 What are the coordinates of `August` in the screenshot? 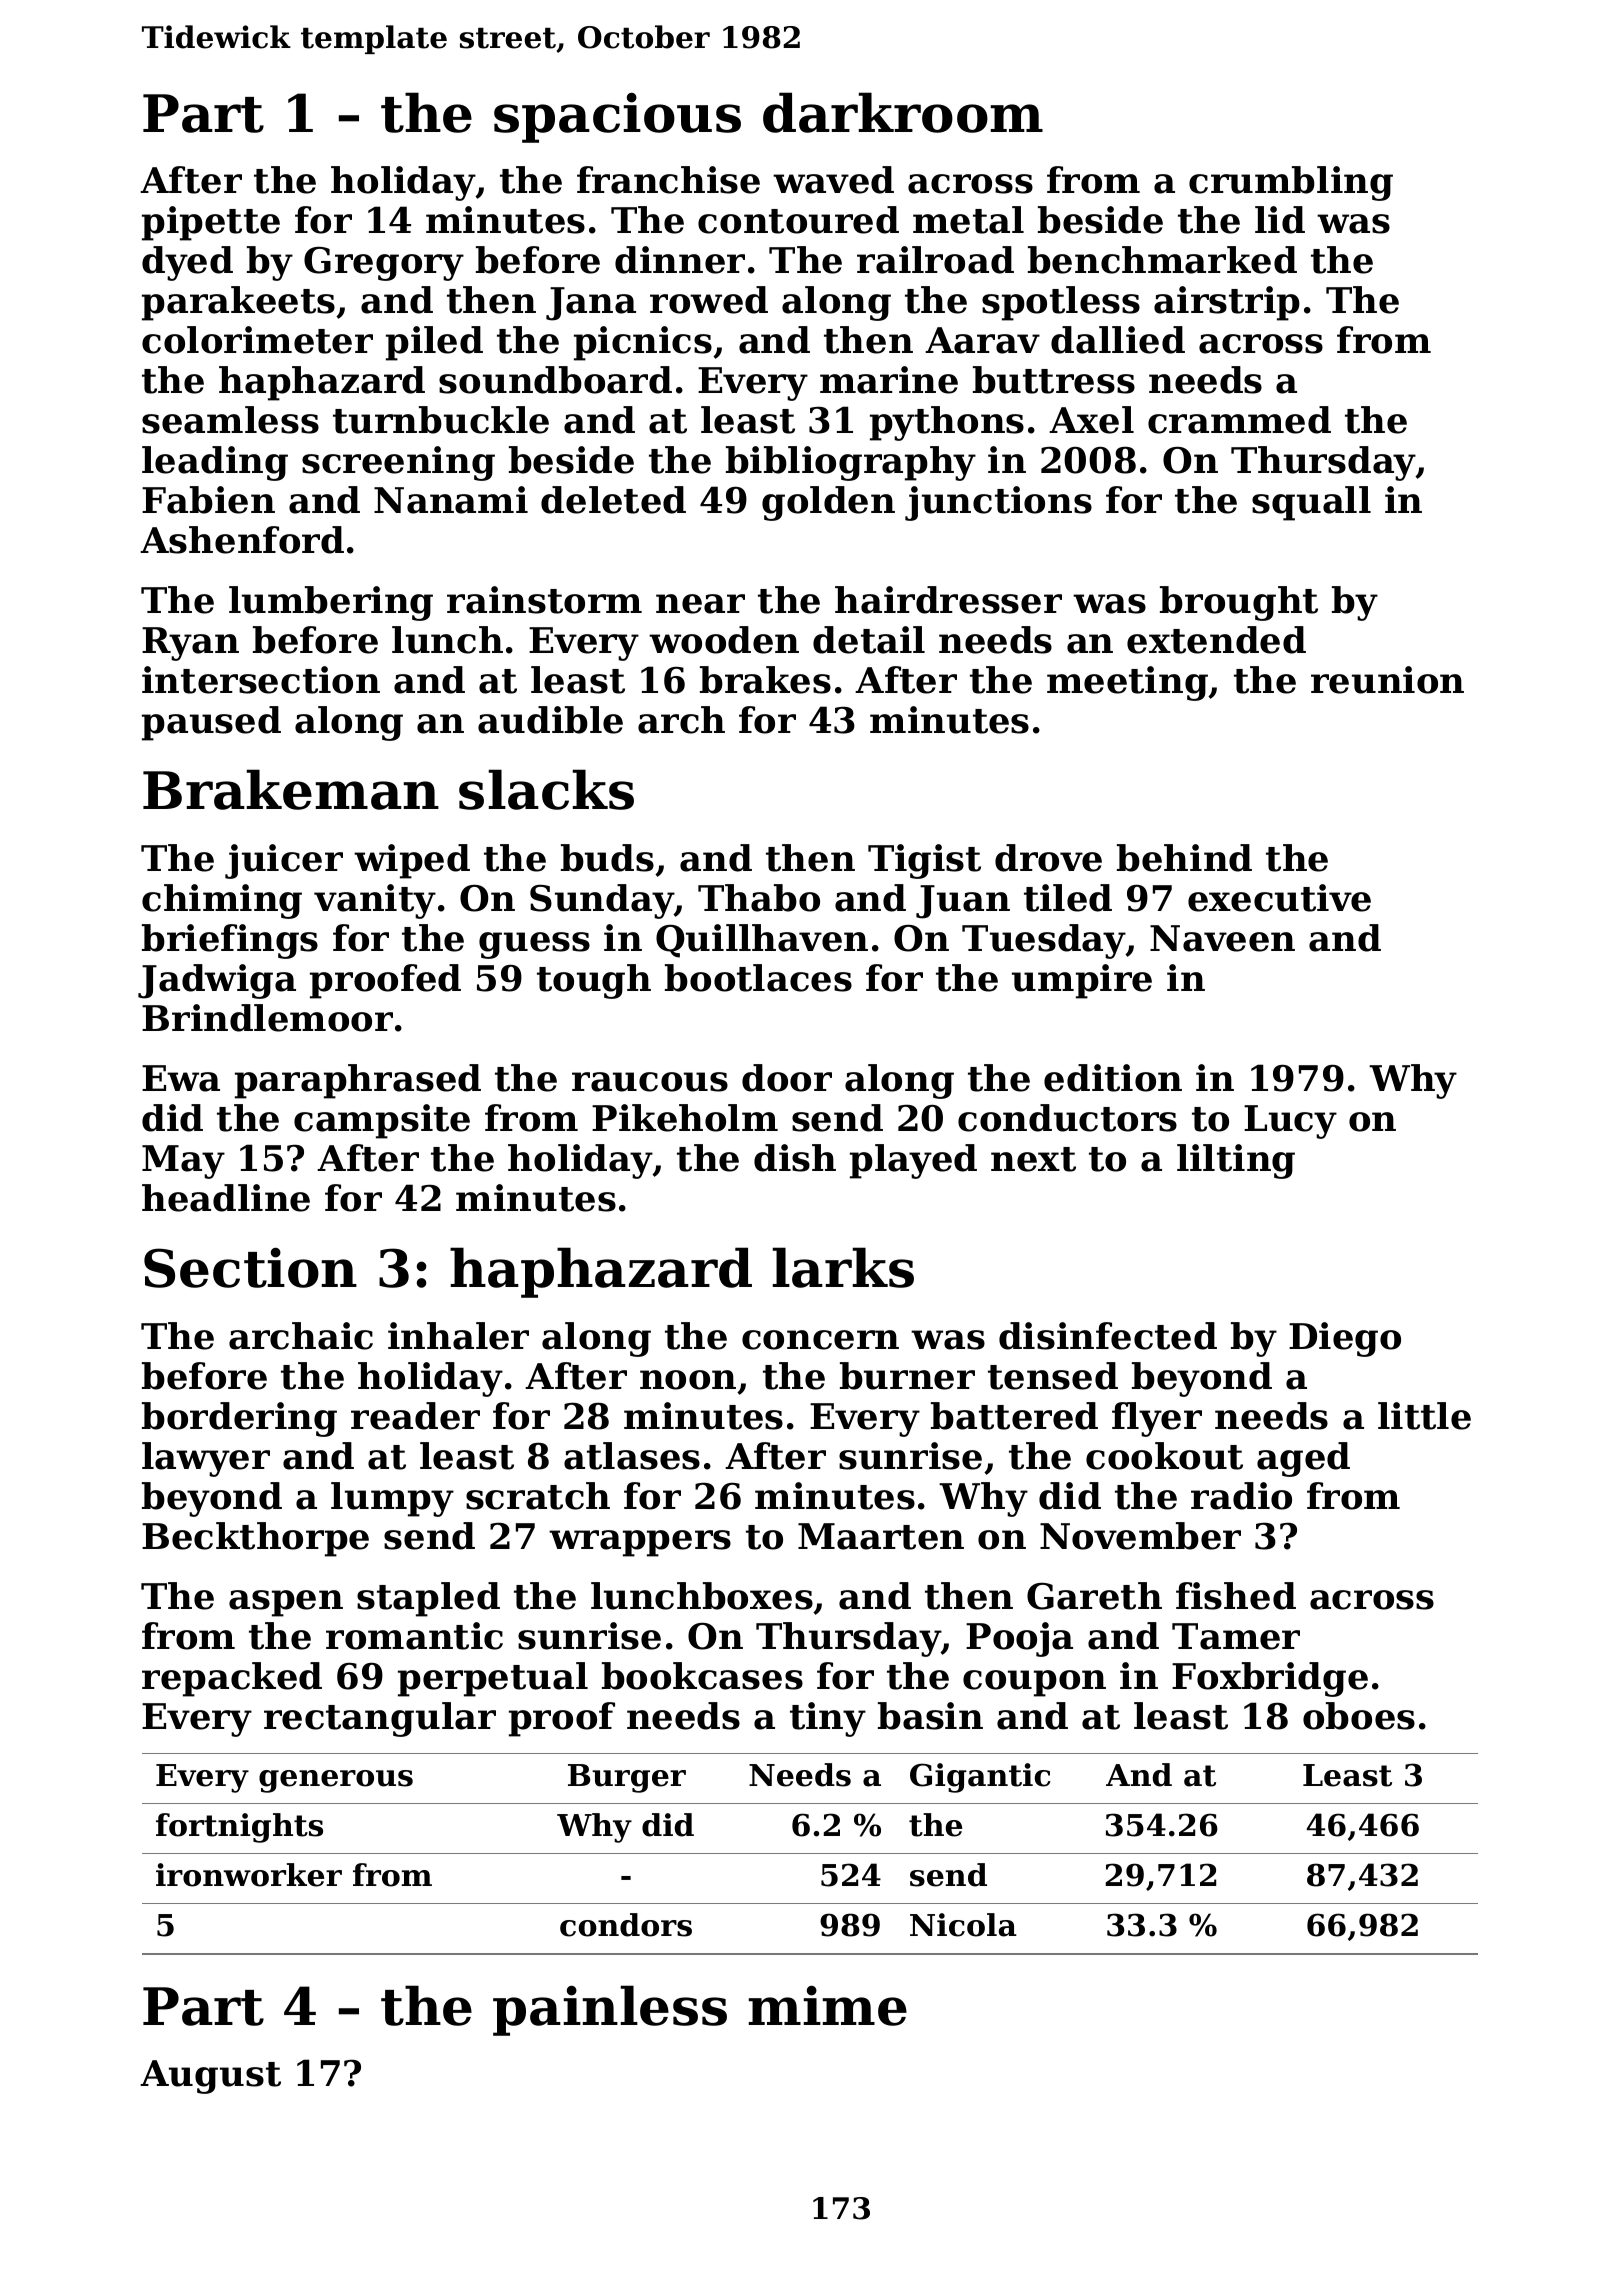 It's located at (210, 2077).
